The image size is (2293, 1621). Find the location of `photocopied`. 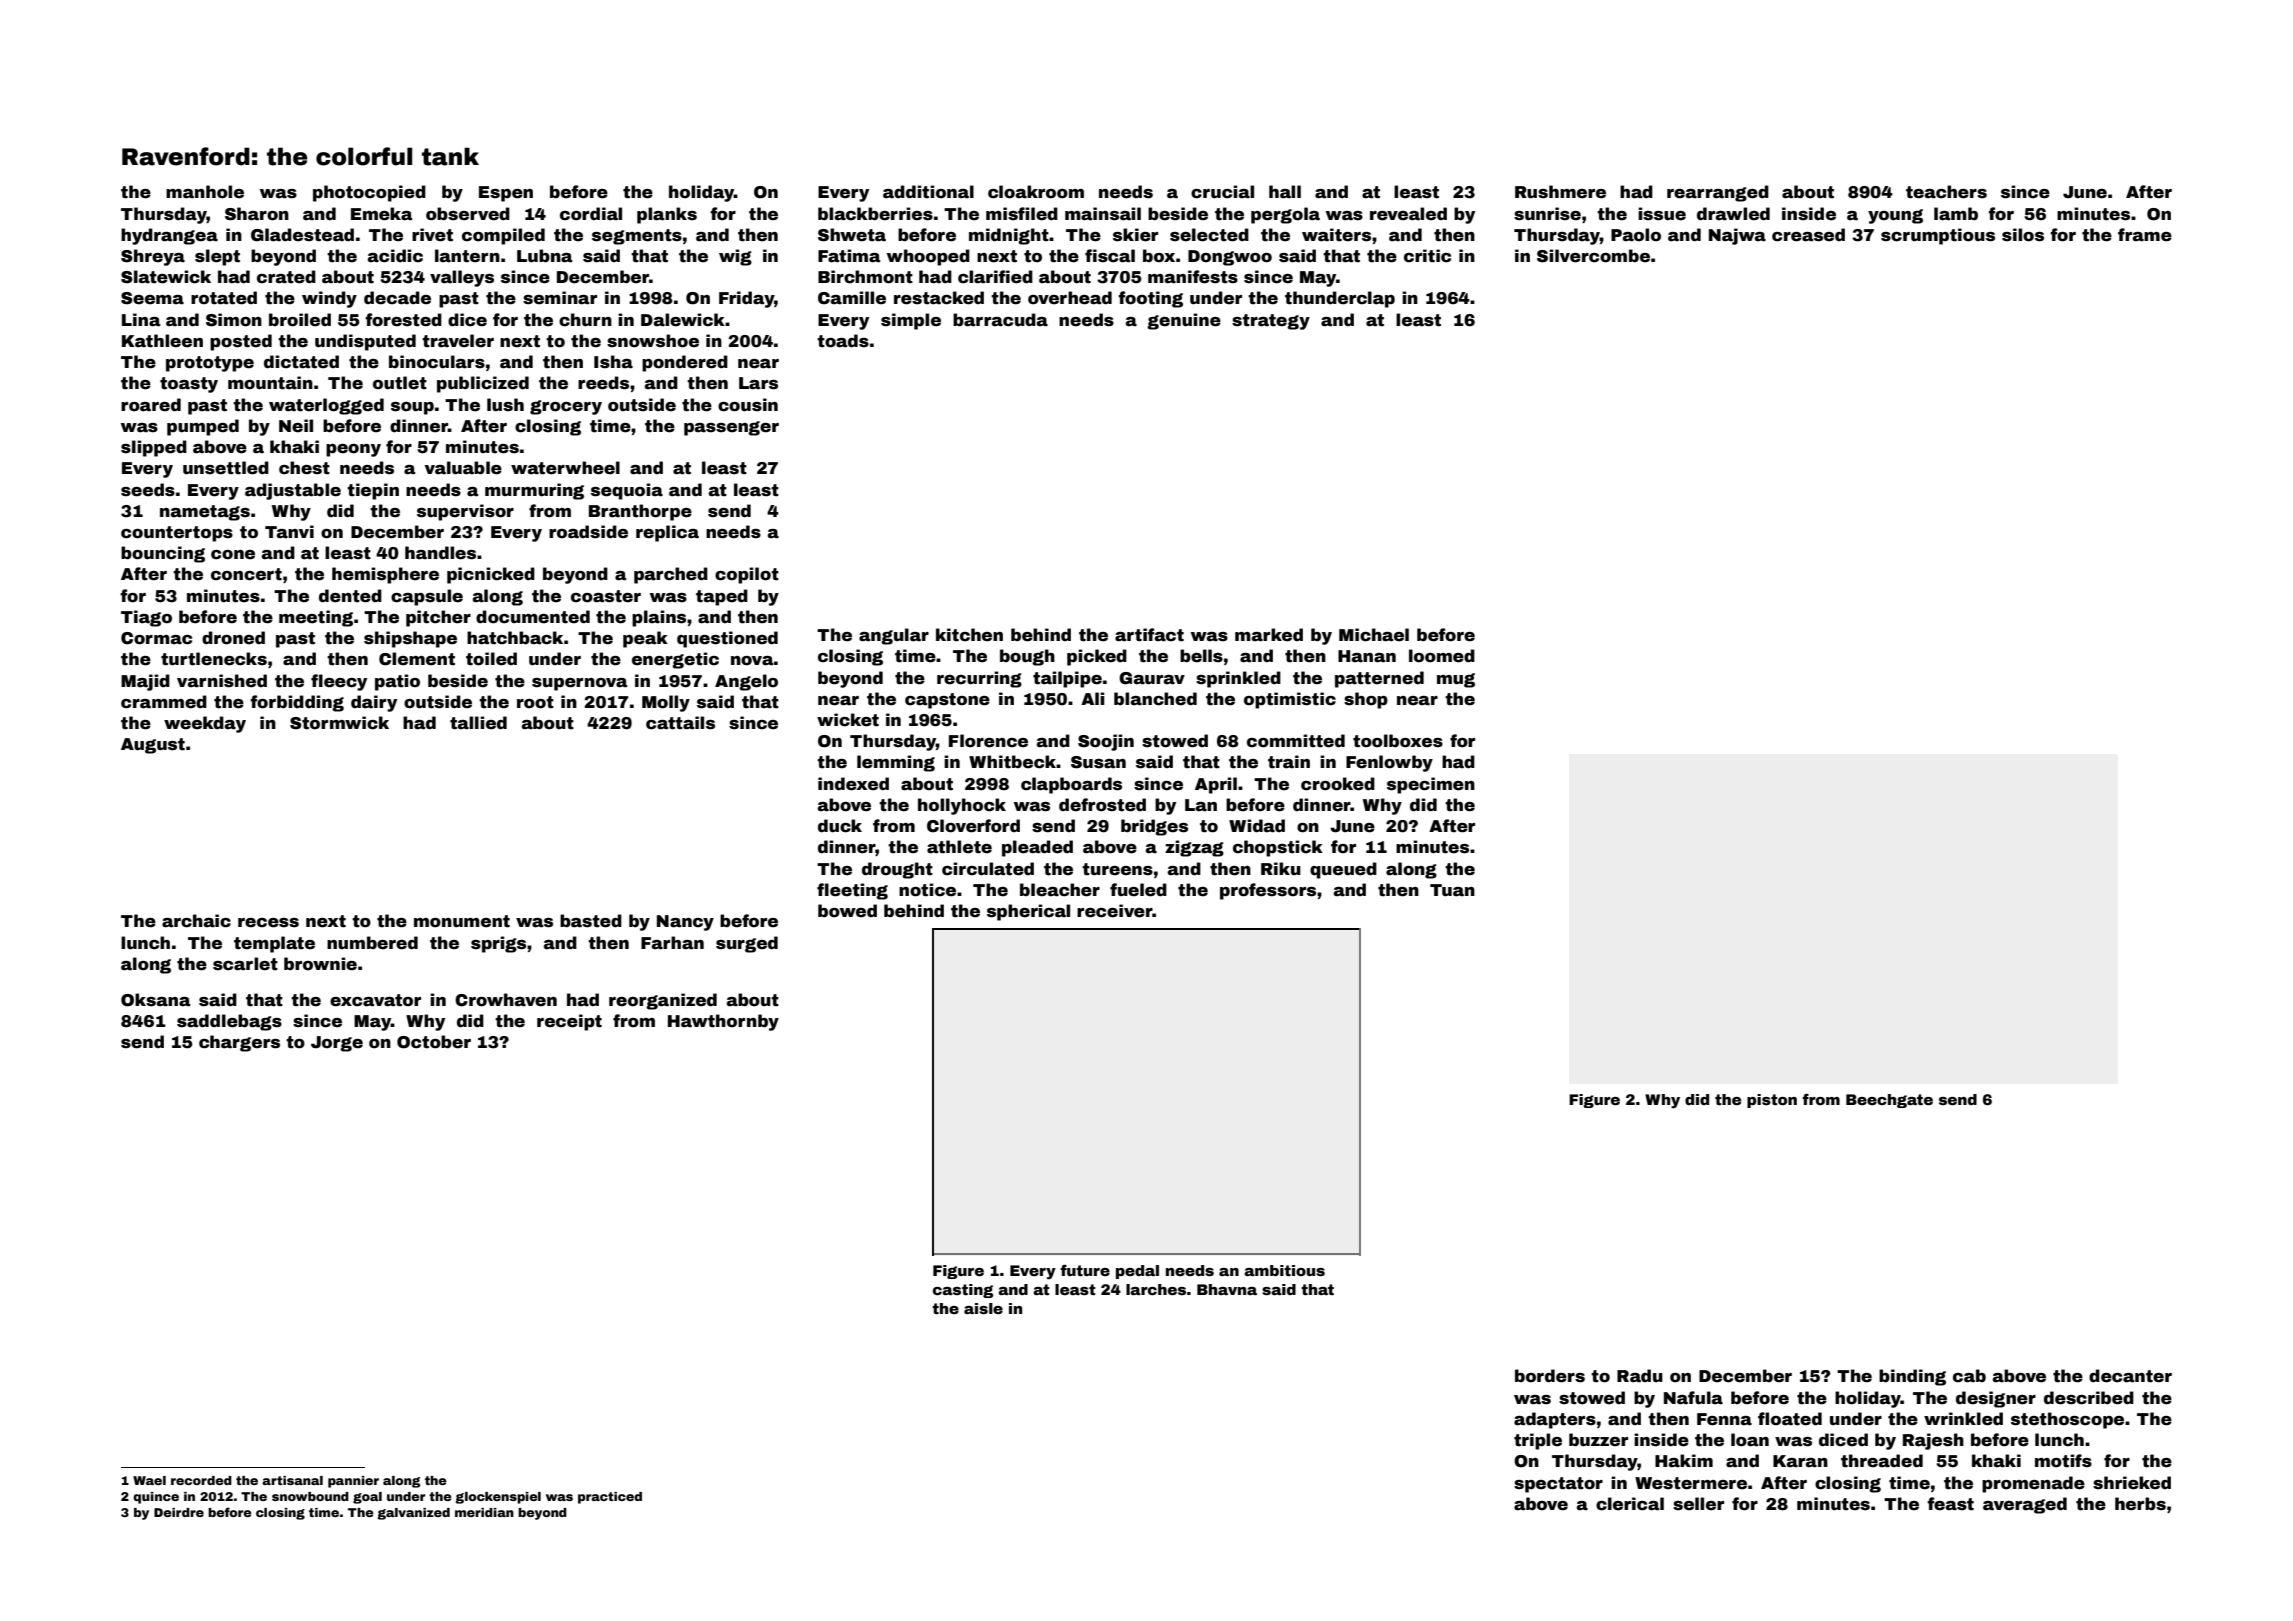

photocopied is located at coordinates (369, 193).
